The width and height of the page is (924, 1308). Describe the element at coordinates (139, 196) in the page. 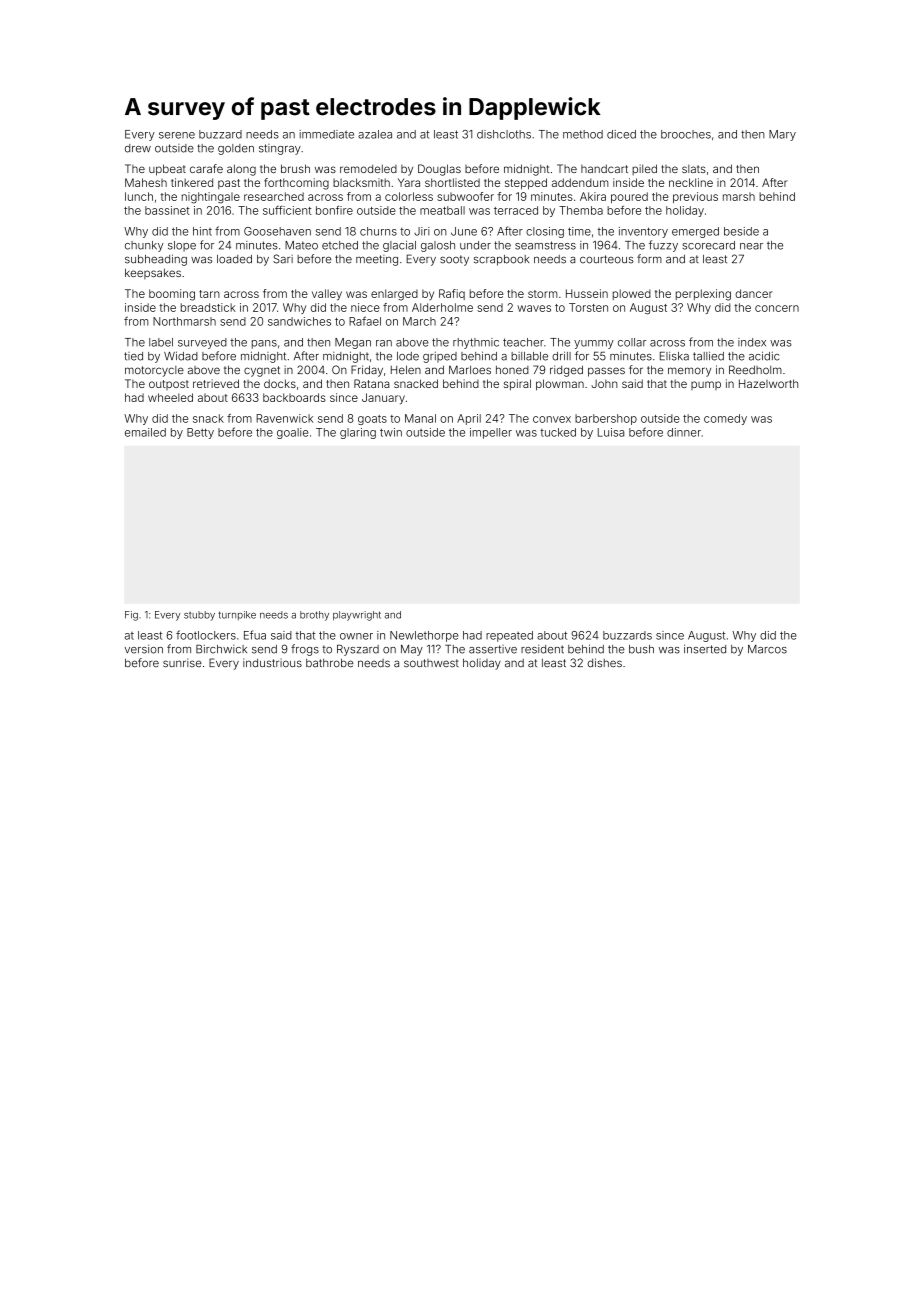

I see `lunch` at that location.
